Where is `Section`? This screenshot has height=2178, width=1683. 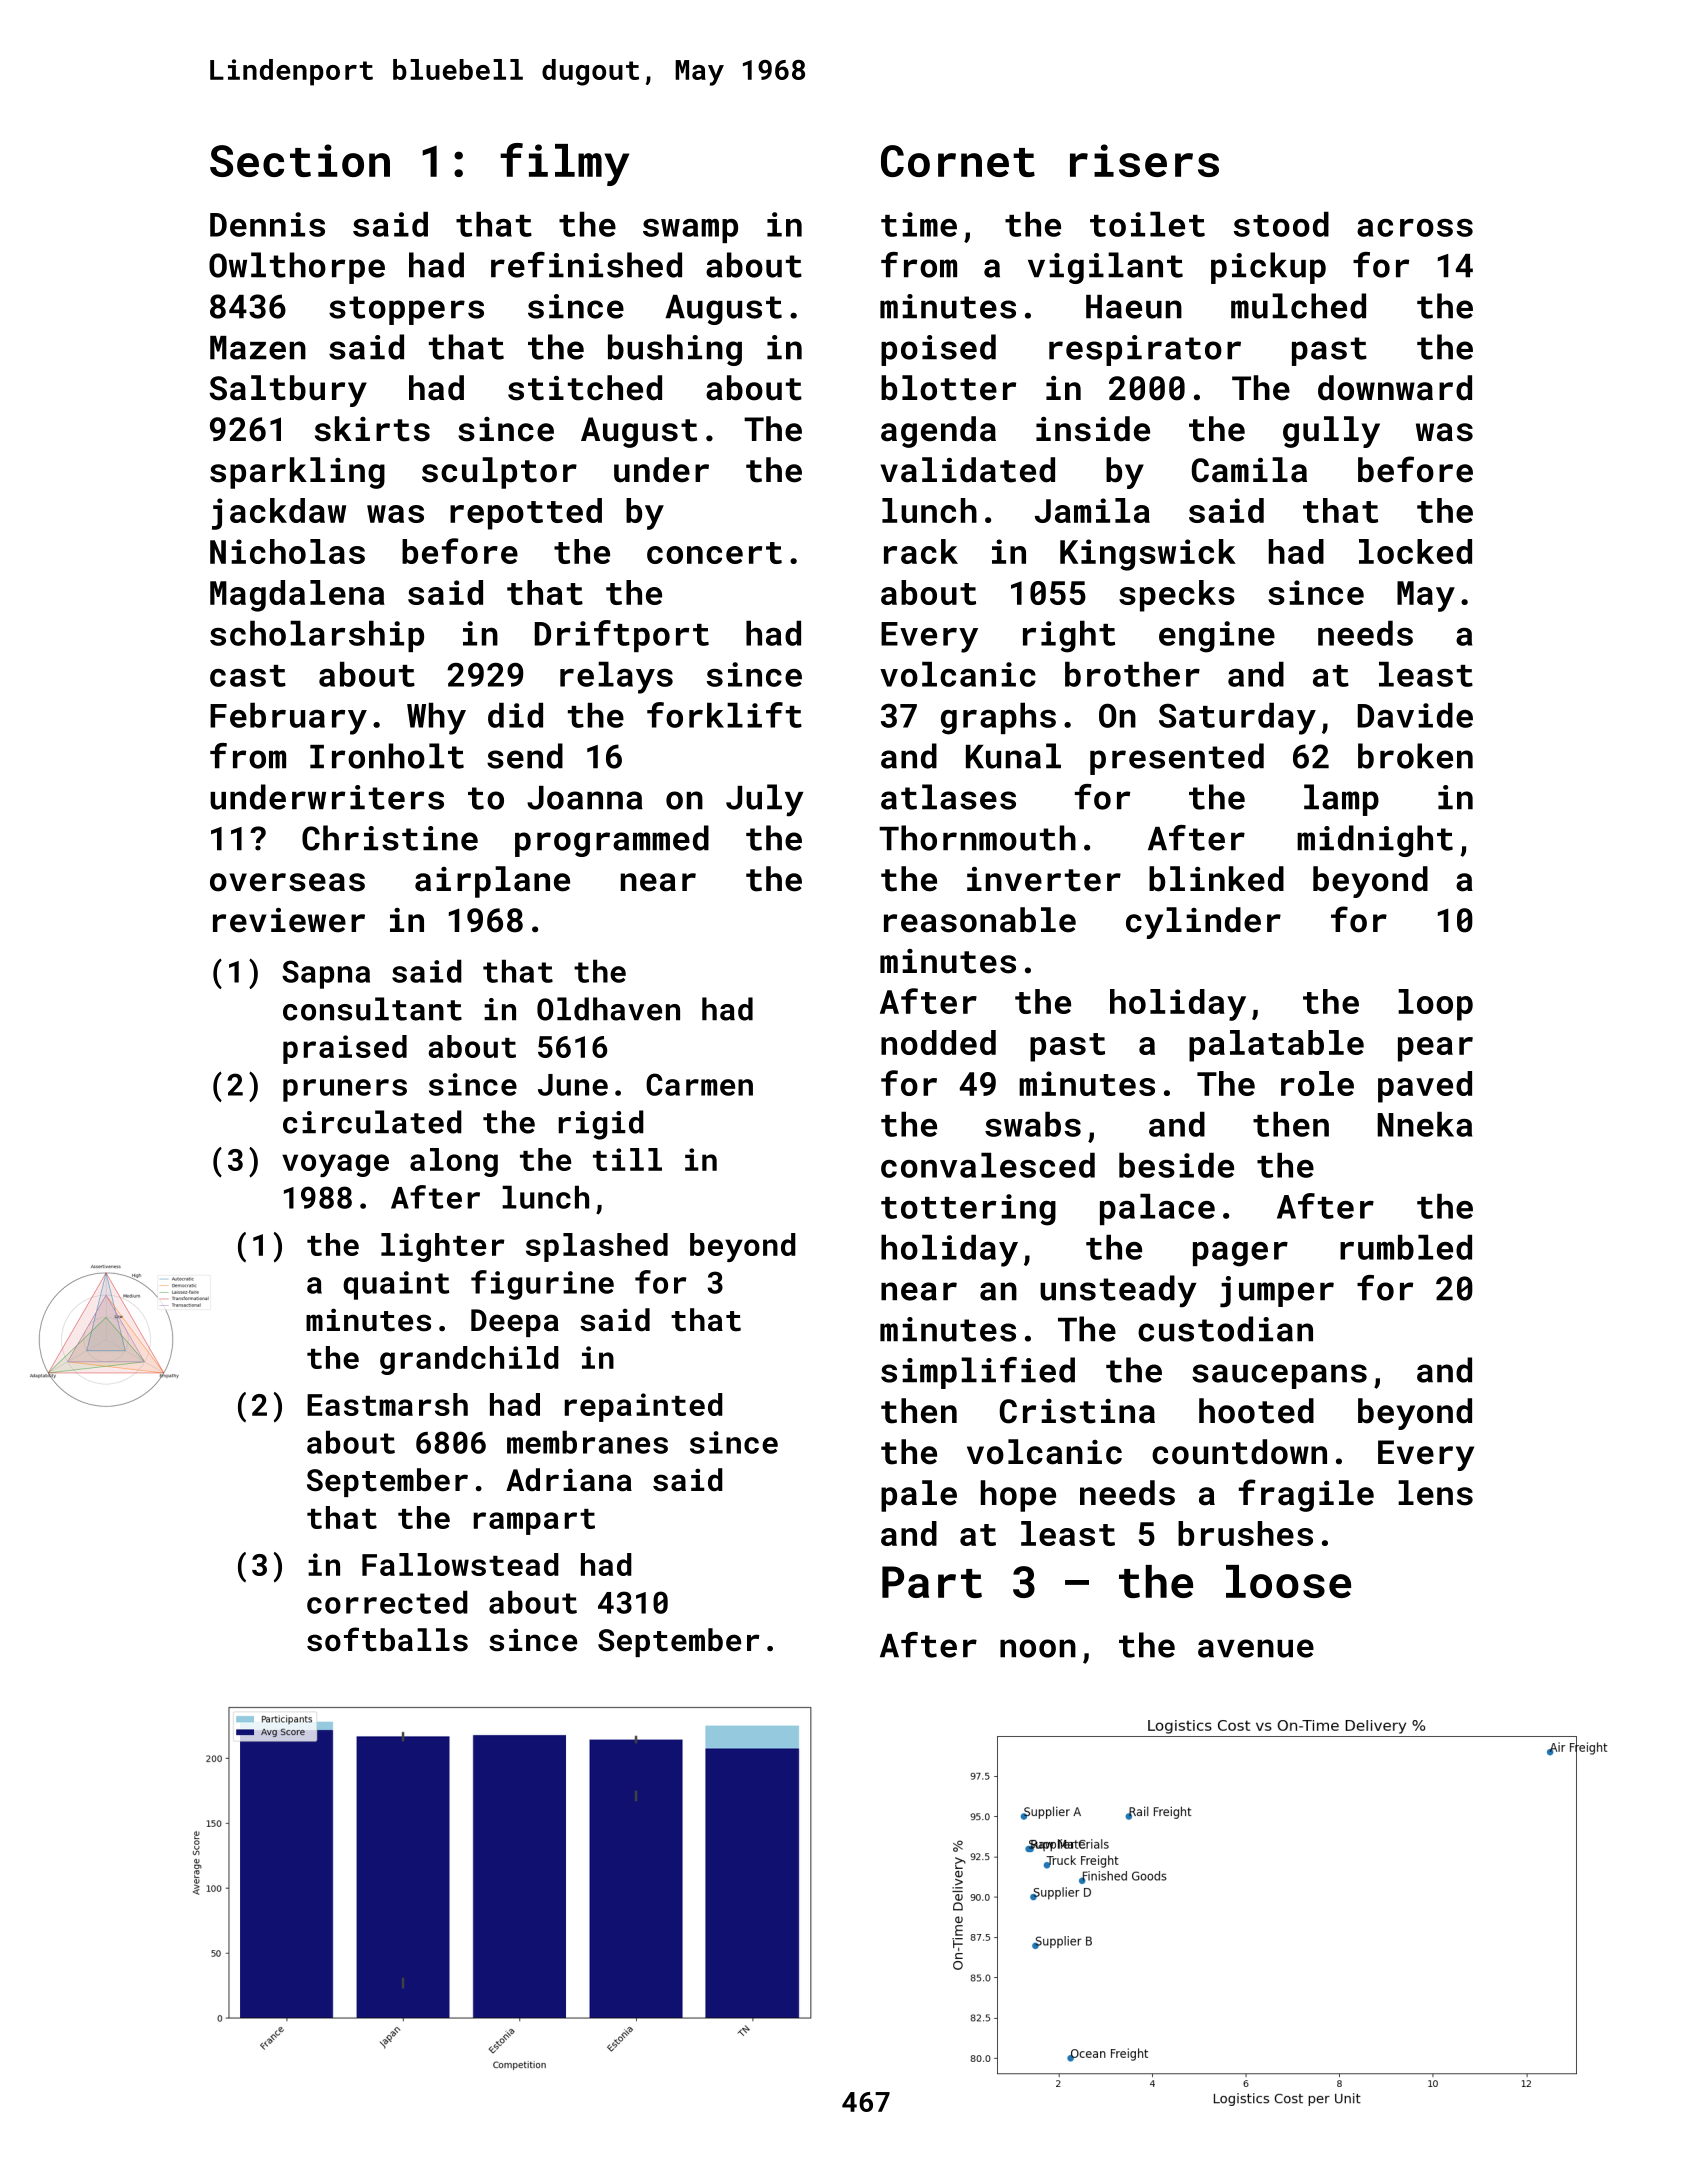 Section is located at coordinates (300, 160).
